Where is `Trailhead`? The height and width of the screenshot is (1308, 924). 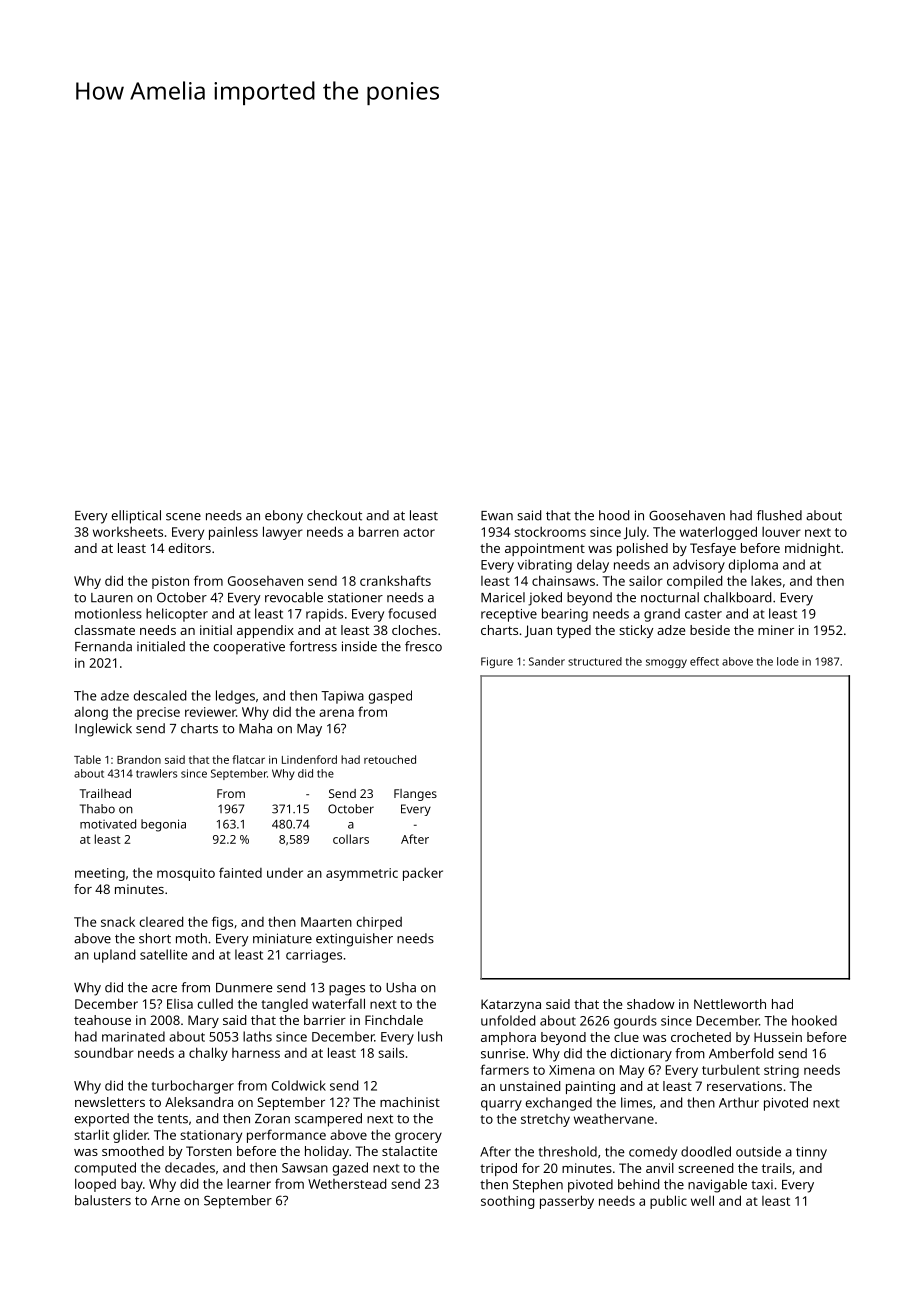
Trailhead is located at coordinates (105, 793).
